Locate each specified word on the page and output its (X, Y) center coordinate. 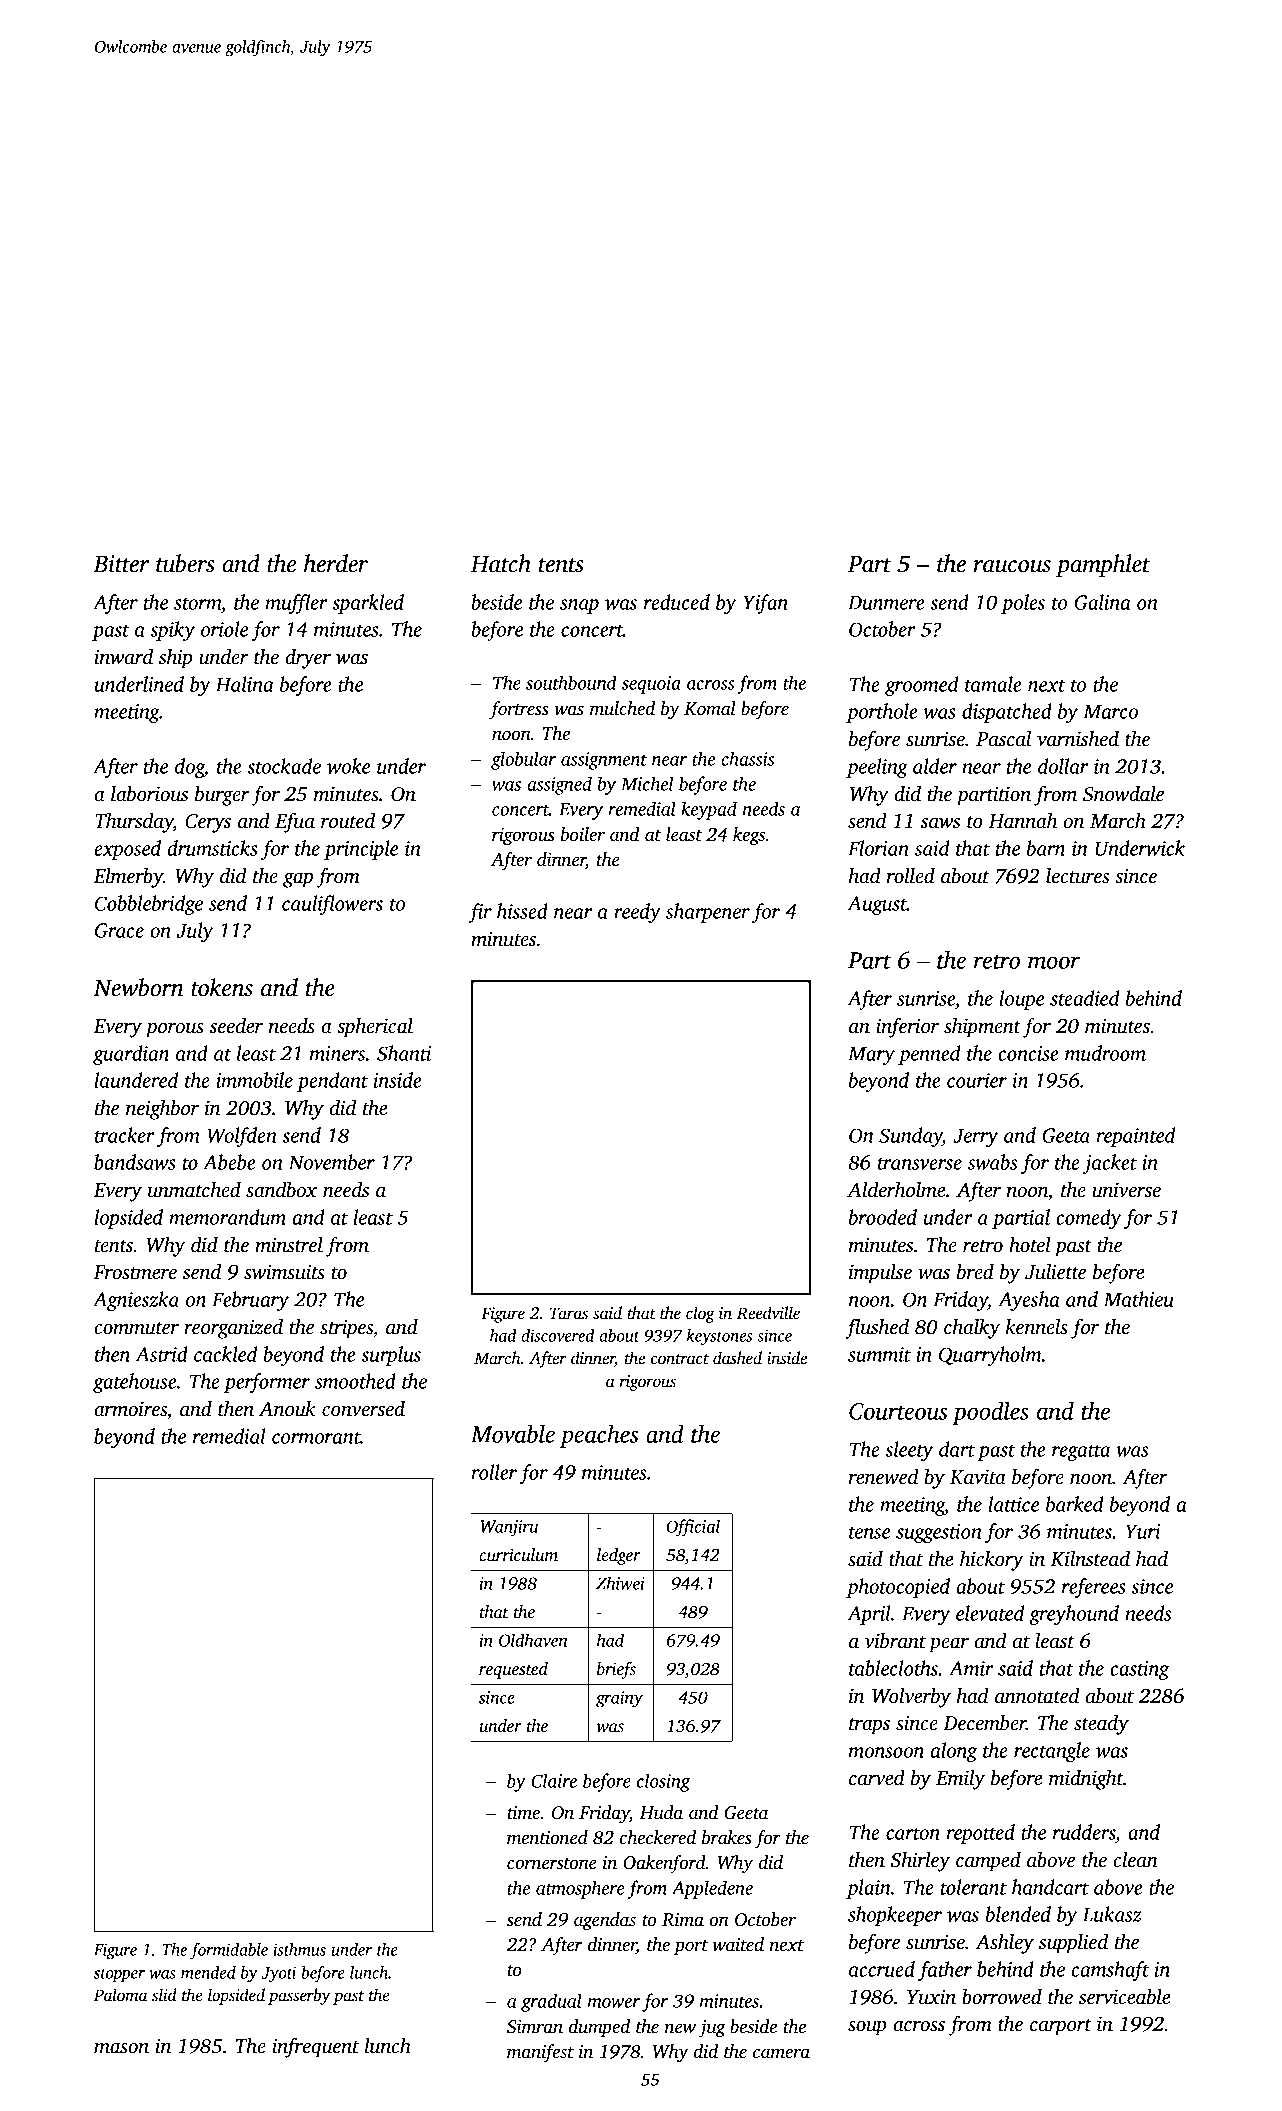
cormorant (316, 1437)
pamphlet (1103, 565)
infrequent (315, 2047)
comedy (1088, 1219)
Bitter (121, 564)
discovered (557, 1335)
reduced (677, 602)
